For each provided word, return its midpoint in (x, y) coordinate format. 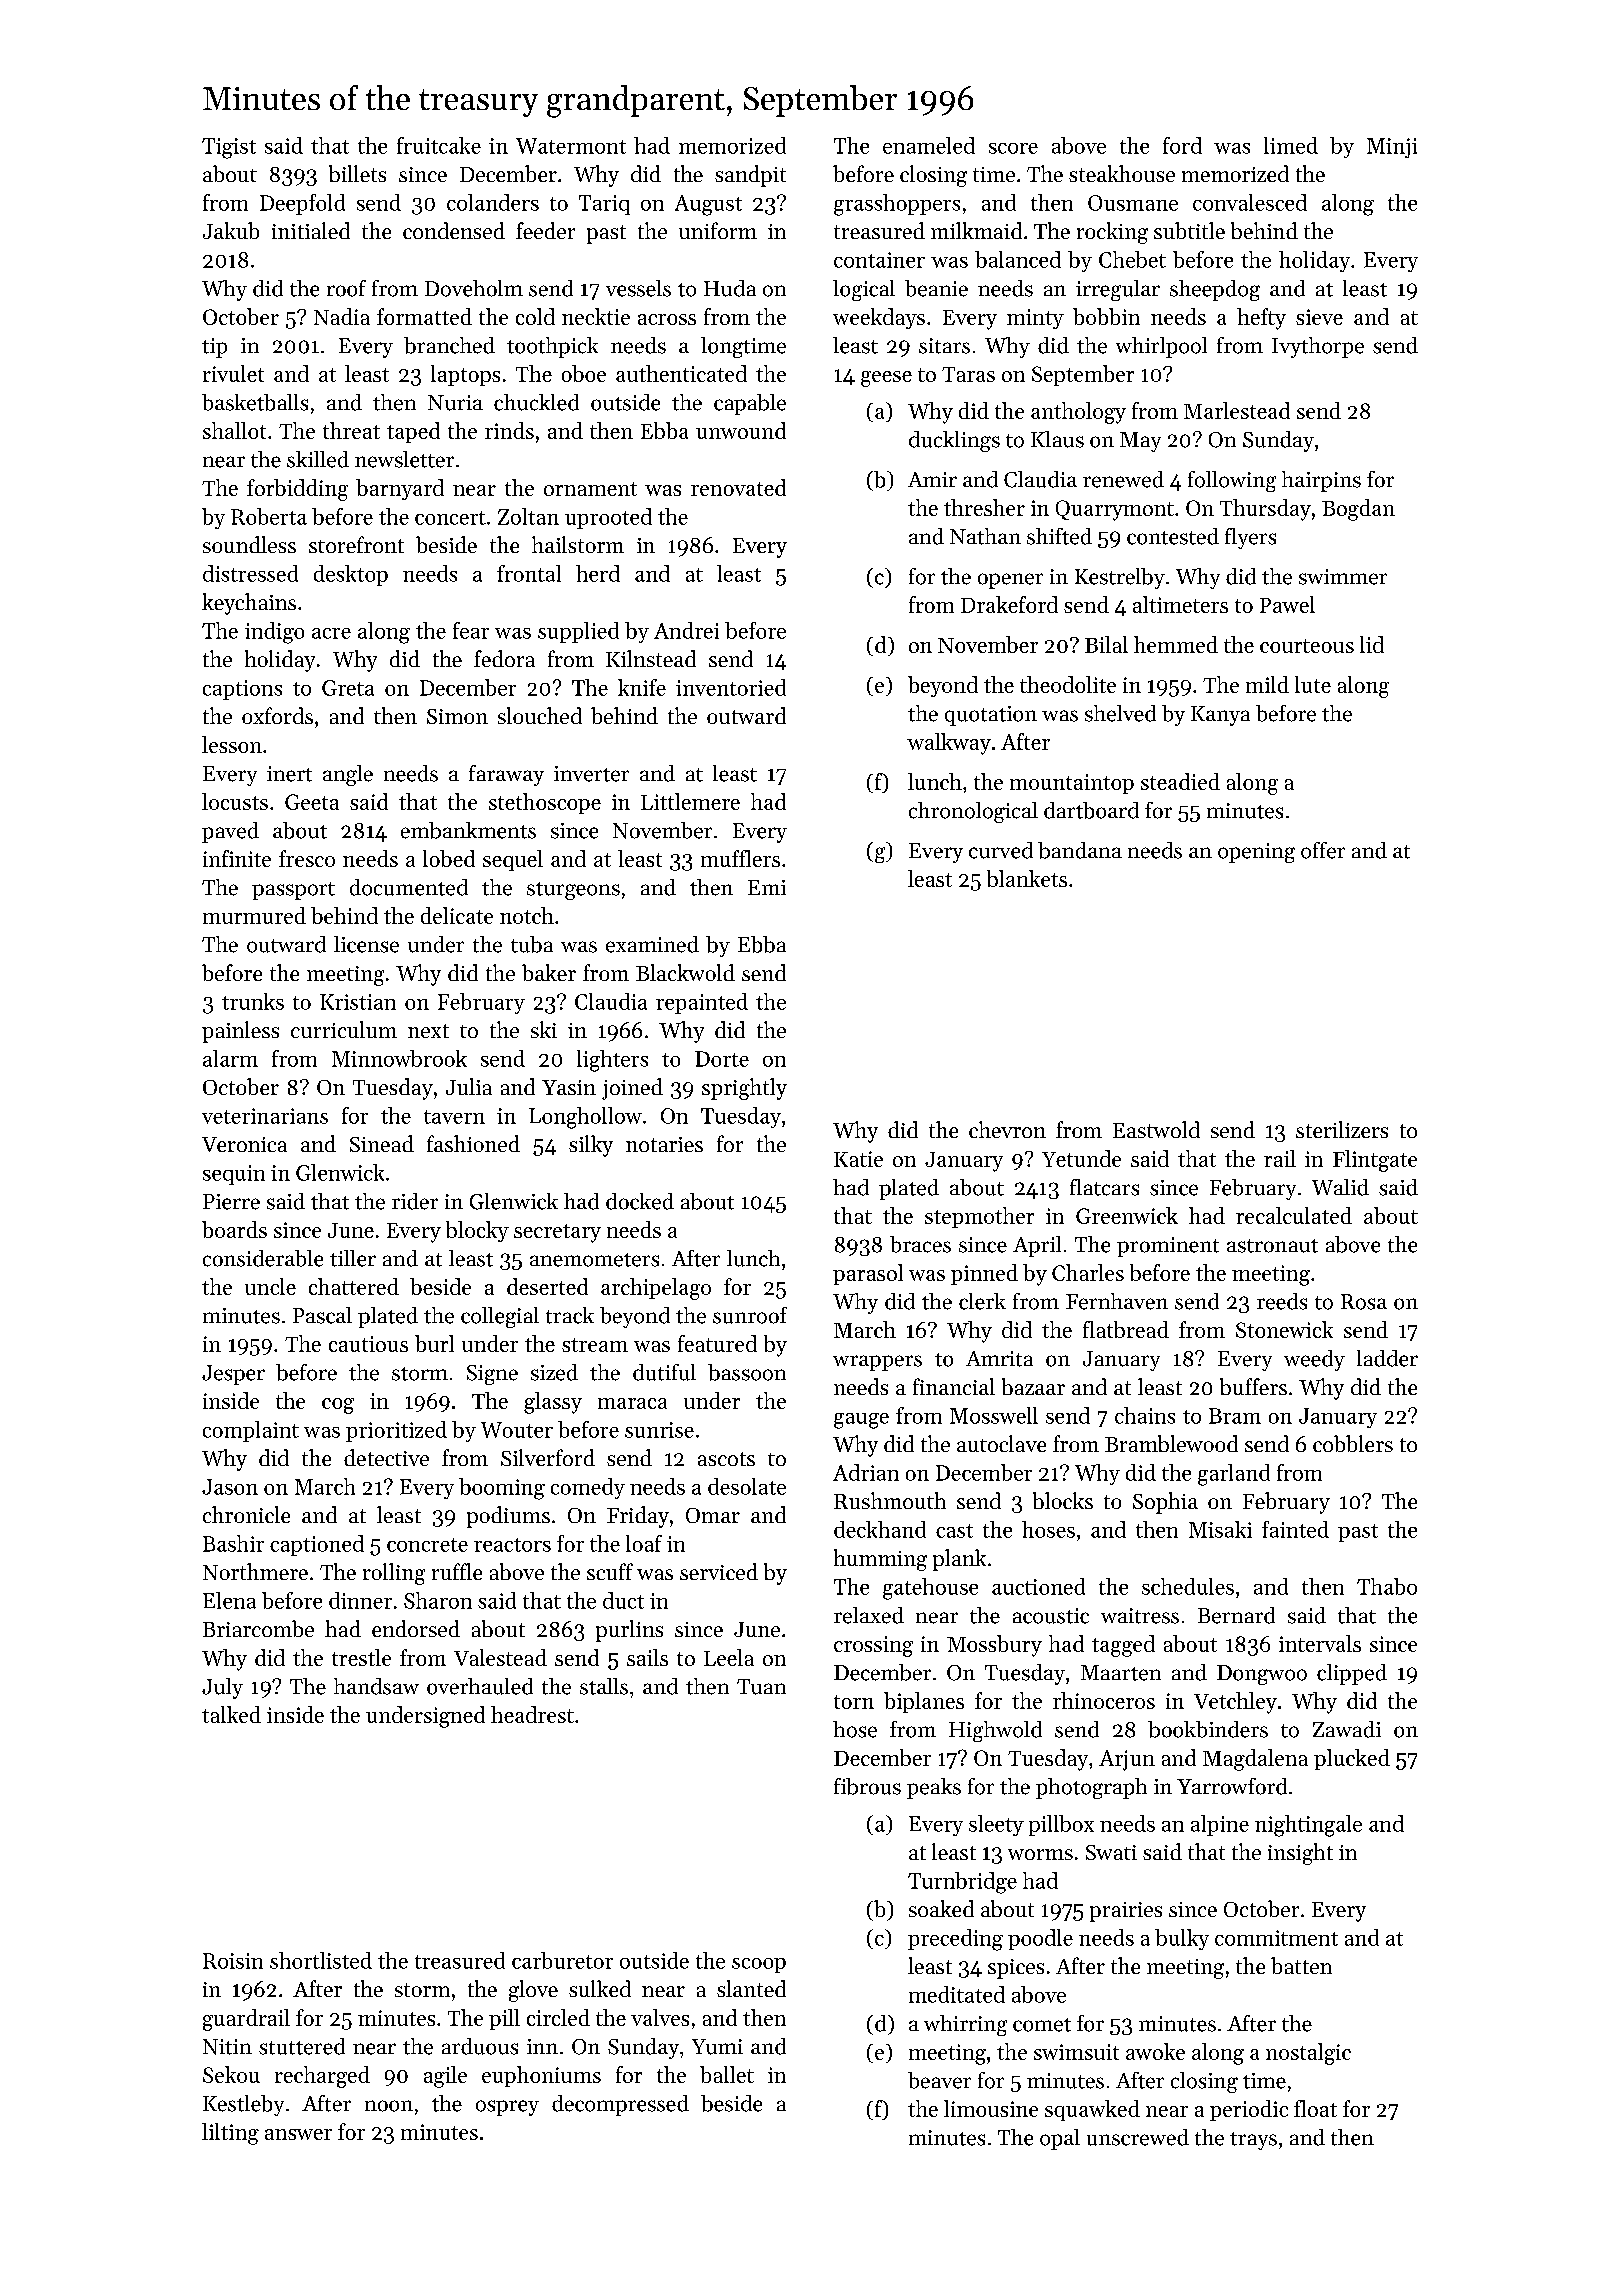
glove (533, 1991)
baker (549, 972)
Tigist (229, 148)
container (879, 260)
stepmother (979, 1217)
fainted (1295, 1529)
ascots (726, 1459)
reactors (512, 1545)
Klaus (1057, 439)
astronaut (1272, 1246)
